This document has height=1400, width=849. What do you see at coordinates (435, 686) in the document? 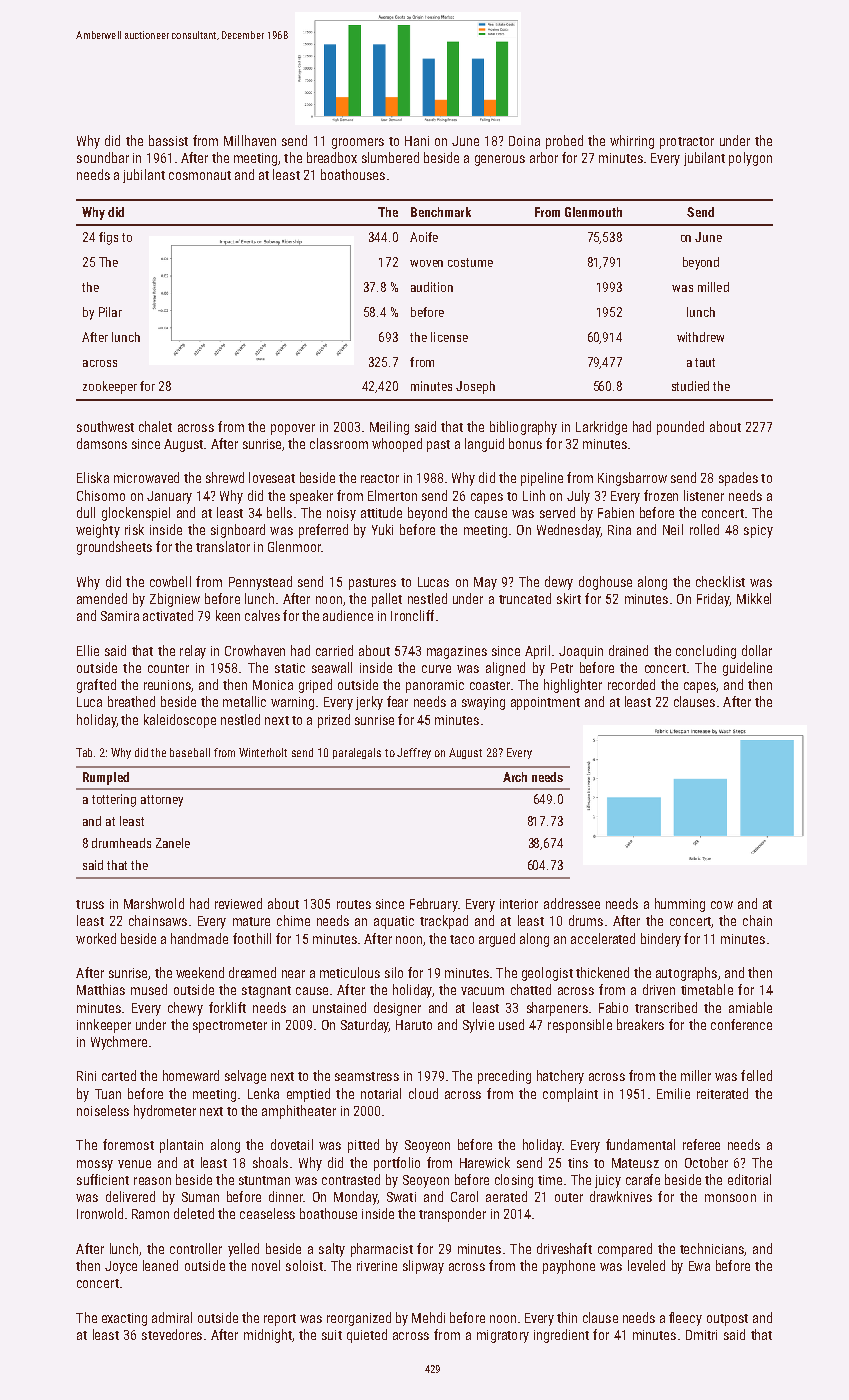
I see `panoramic` at bounding box center [435, 686].
